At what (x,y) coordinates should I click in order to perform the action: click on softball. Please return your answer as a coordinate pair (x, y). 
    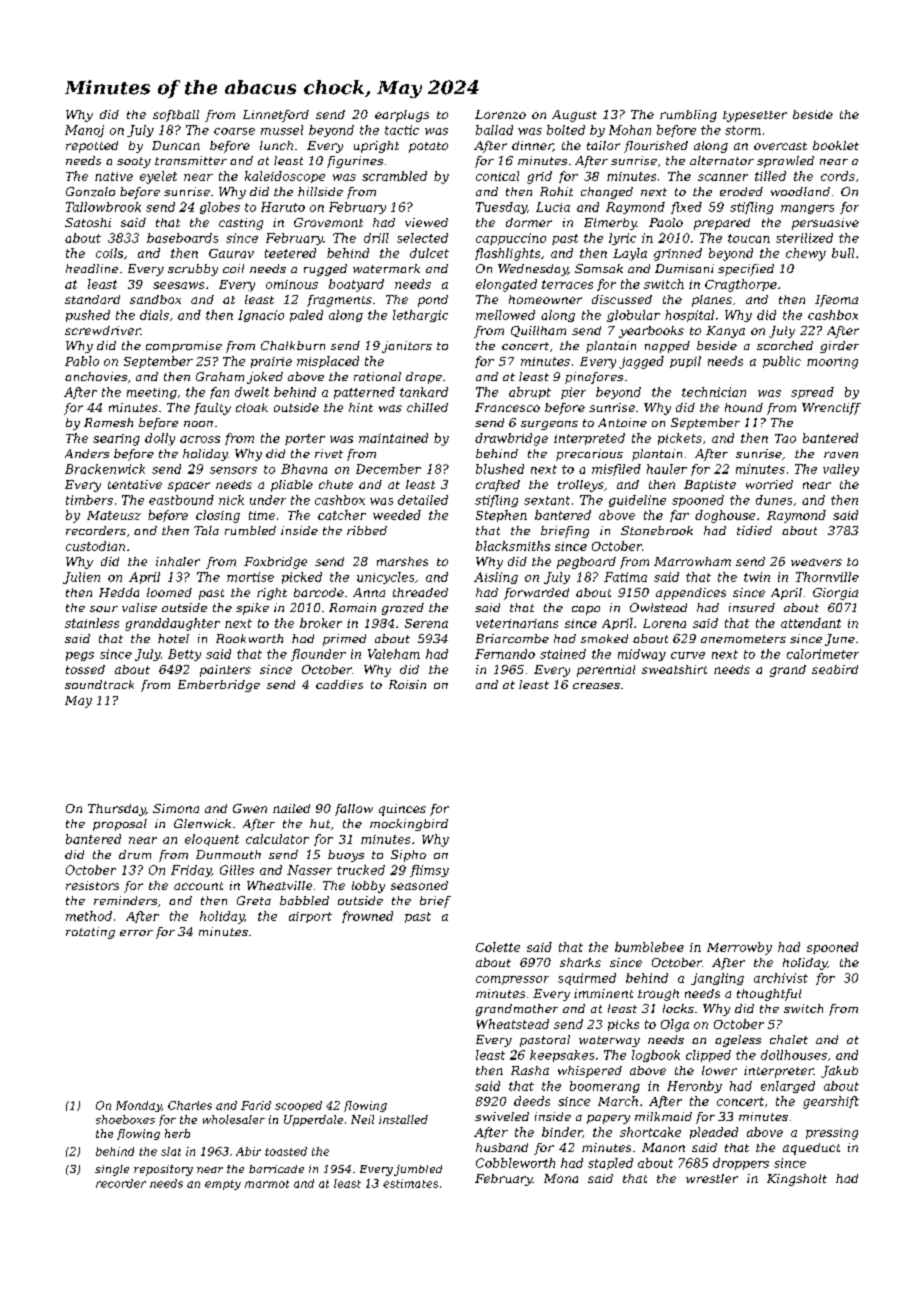
    Looking at the image, I should click on (176, 116).
